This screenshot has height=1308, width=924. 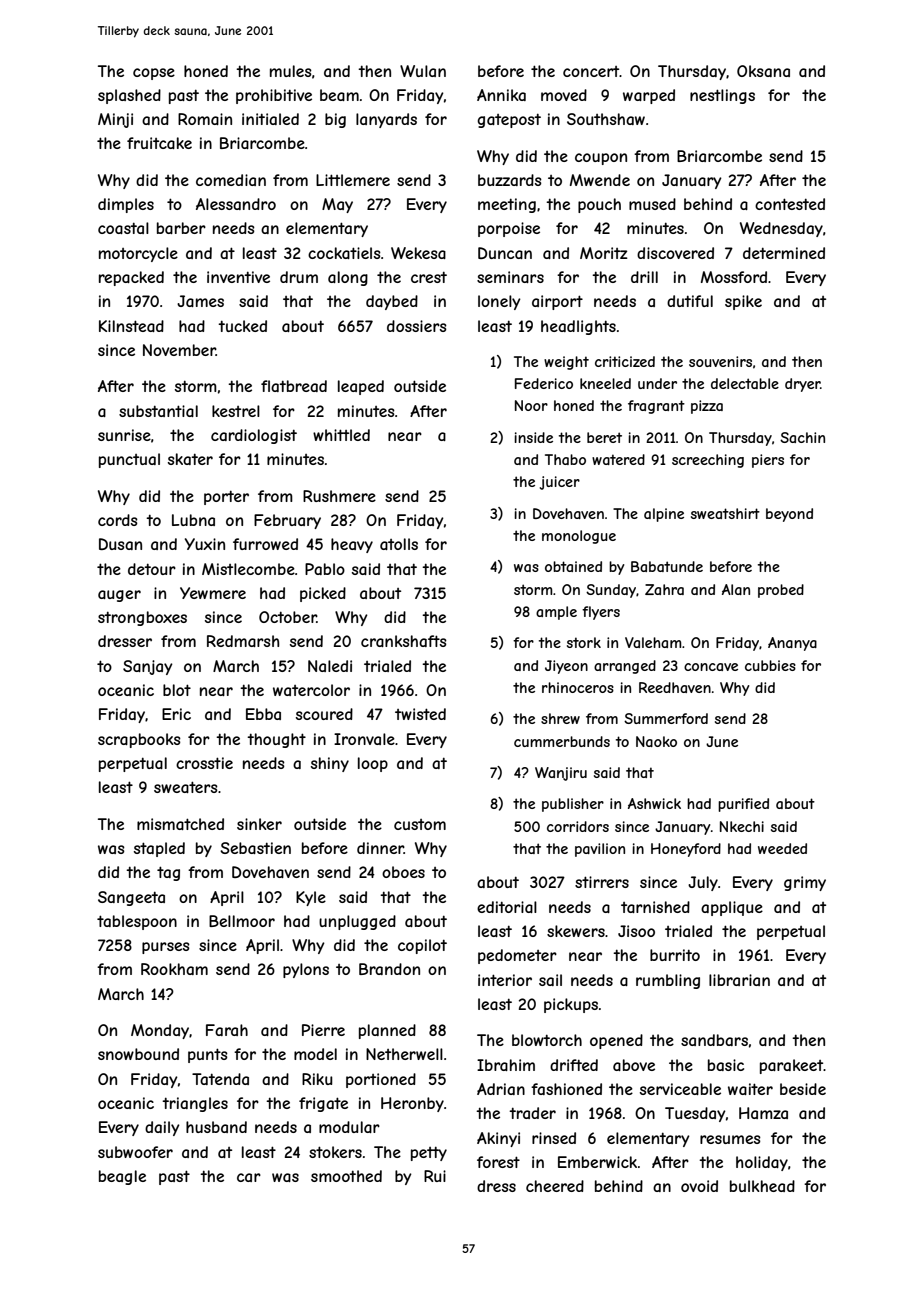 I want to click on editorial, so click(x=507, y=907).
